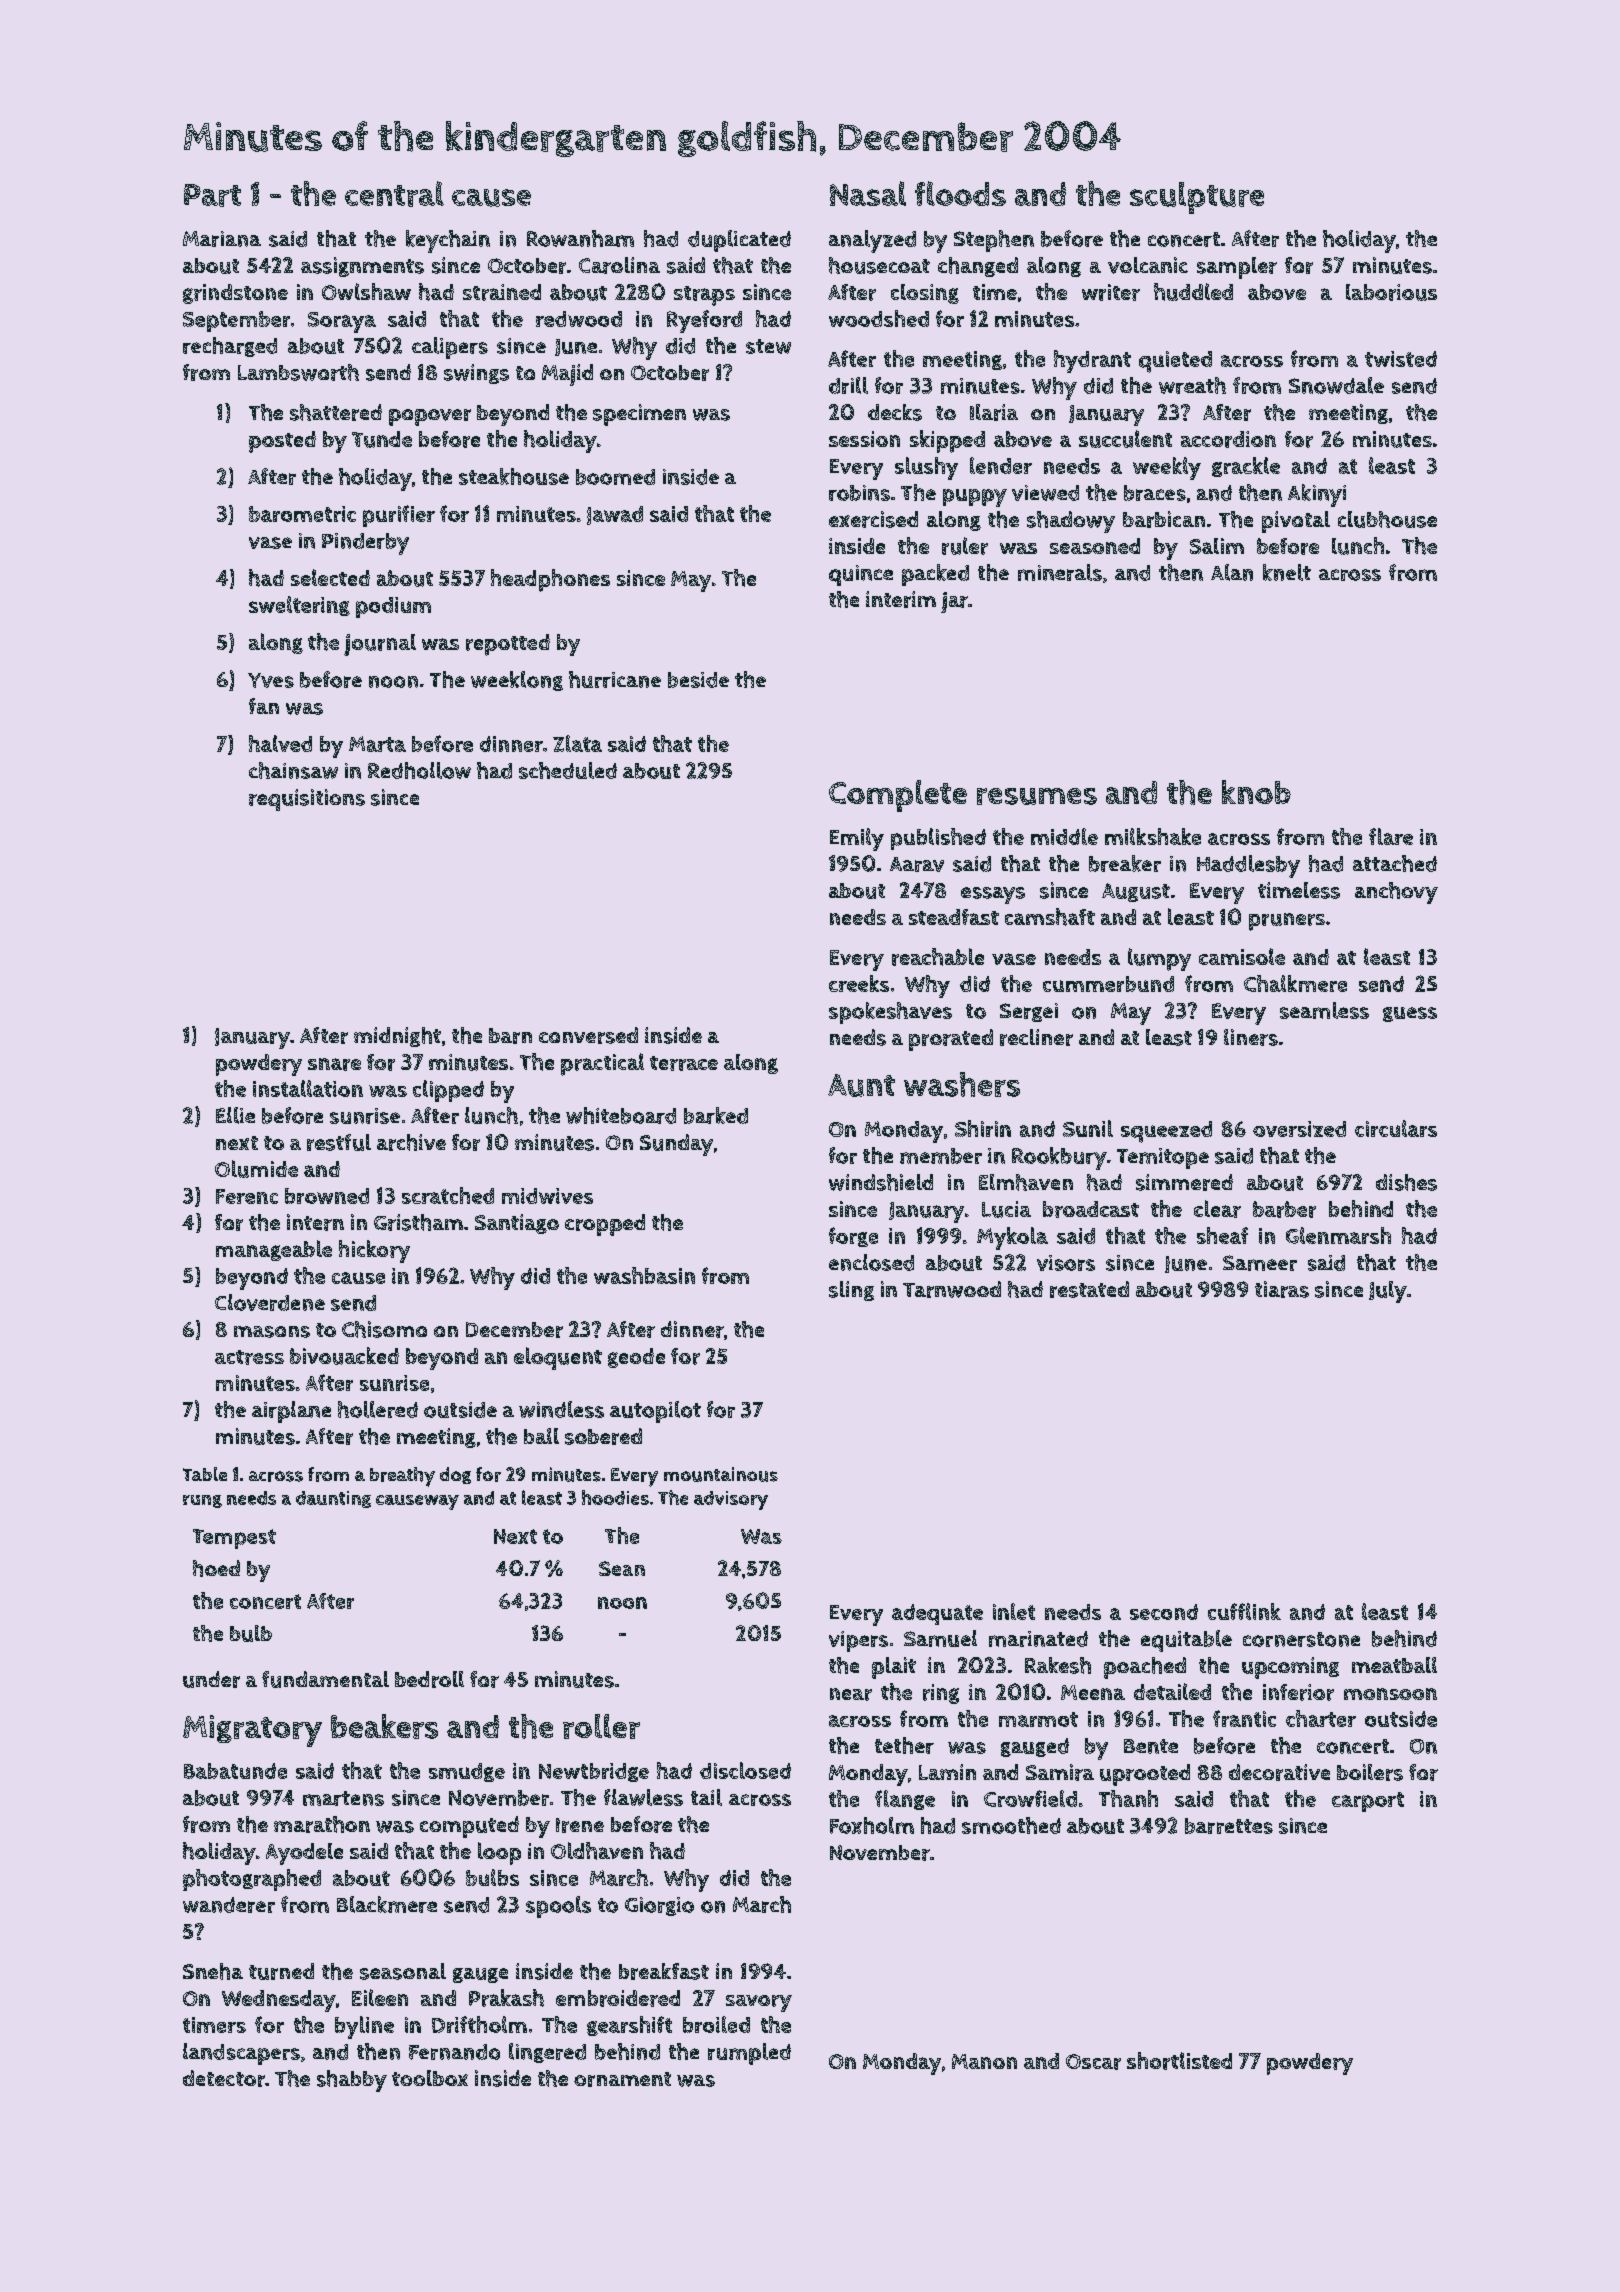 The image size is (1620, 2292). Describe the element at coordinates (881, 1182) in the screenshot. I see `windshield` at that location.
